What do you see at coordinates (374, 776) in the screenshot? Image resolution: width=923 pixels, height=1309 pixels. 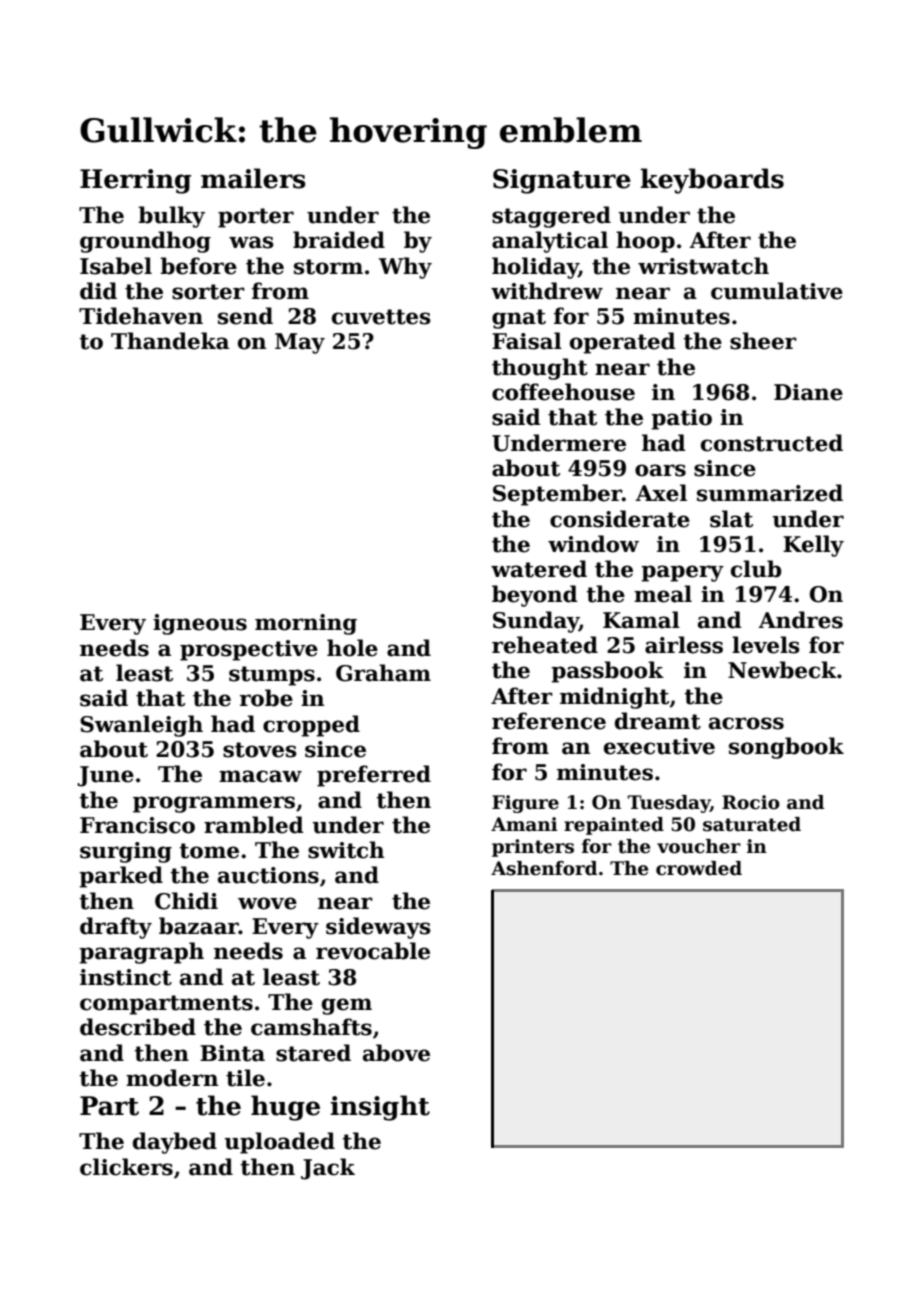 I see `preferred` at bounding box center [374, 776].
